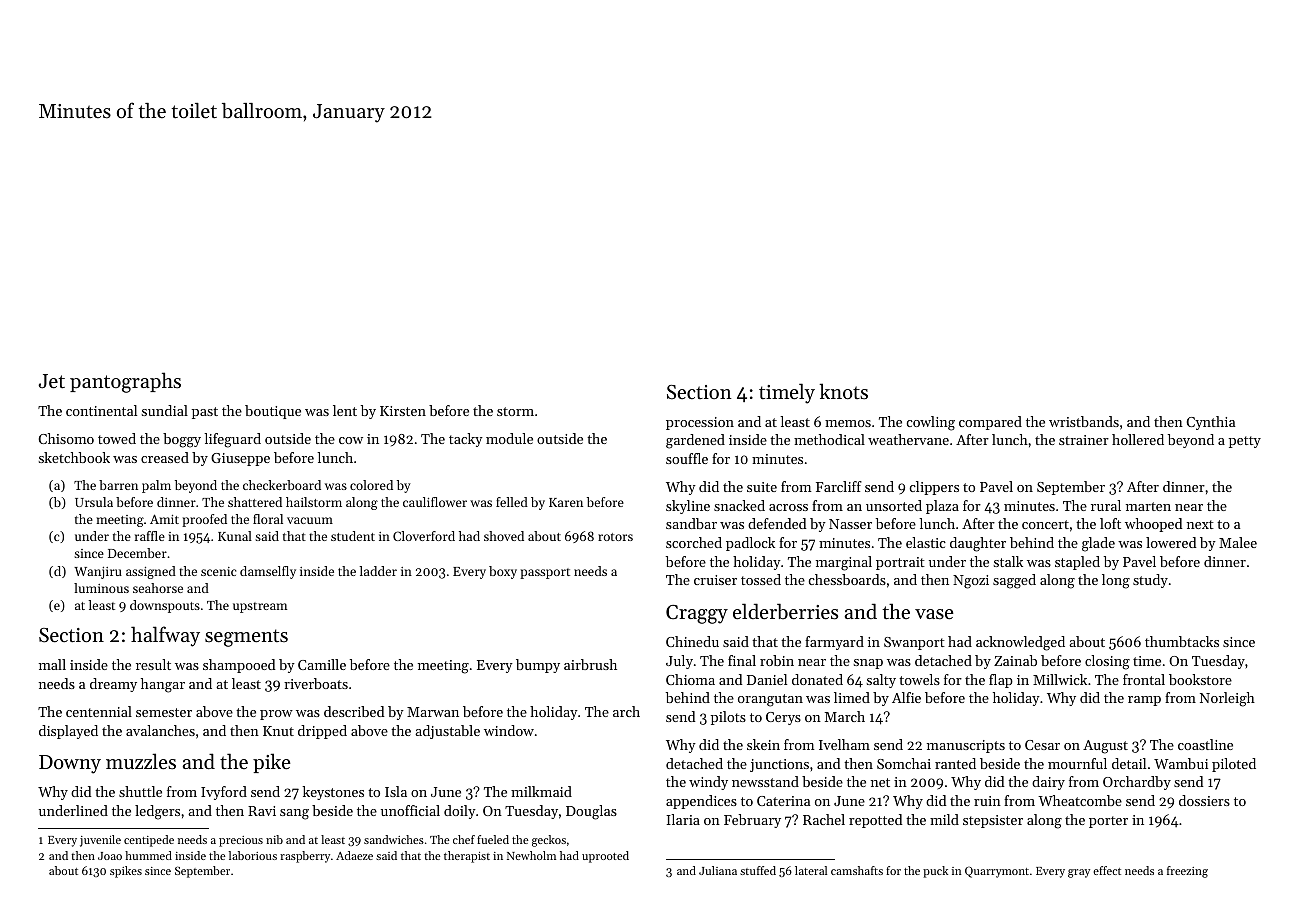  I want to click on wristbands, so click(1084, 421).
